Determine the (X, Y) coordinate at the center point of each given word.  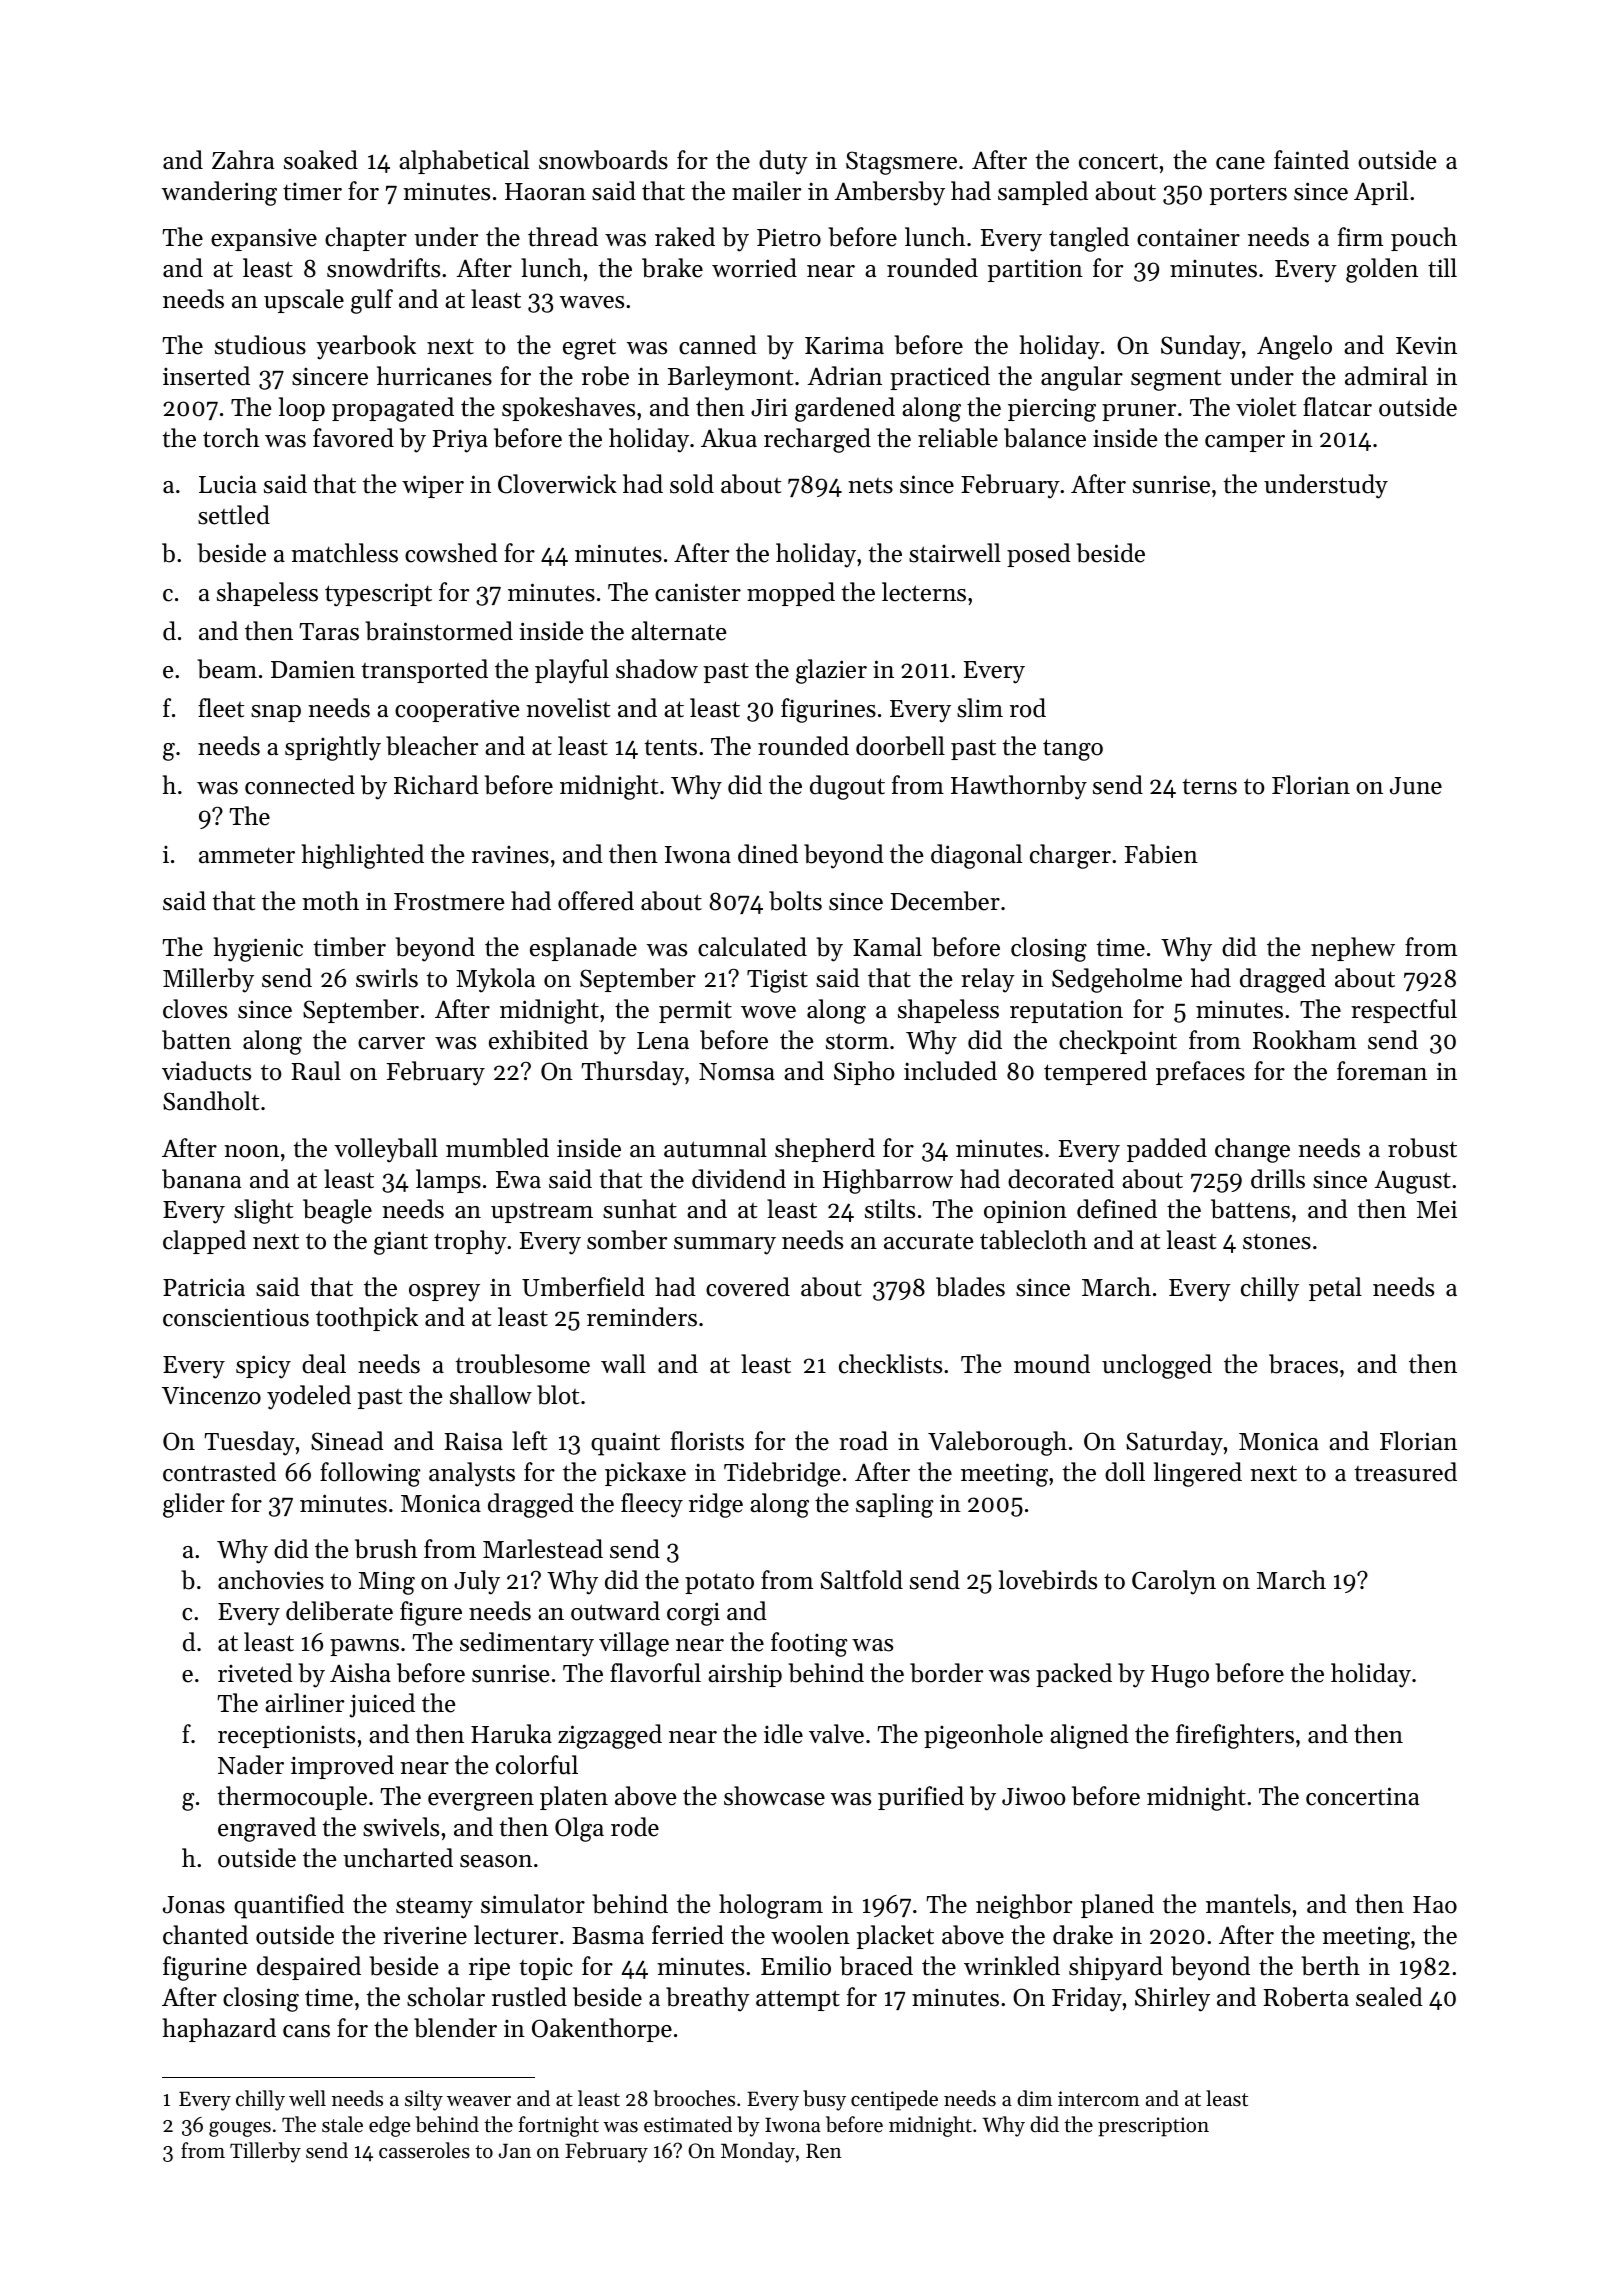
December (945, 901)
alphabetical (464, 162)
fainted (1311, 160)
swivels (401, 1827)
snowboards (603, 160)
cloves (195, 1009)
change (1252, 1150)
